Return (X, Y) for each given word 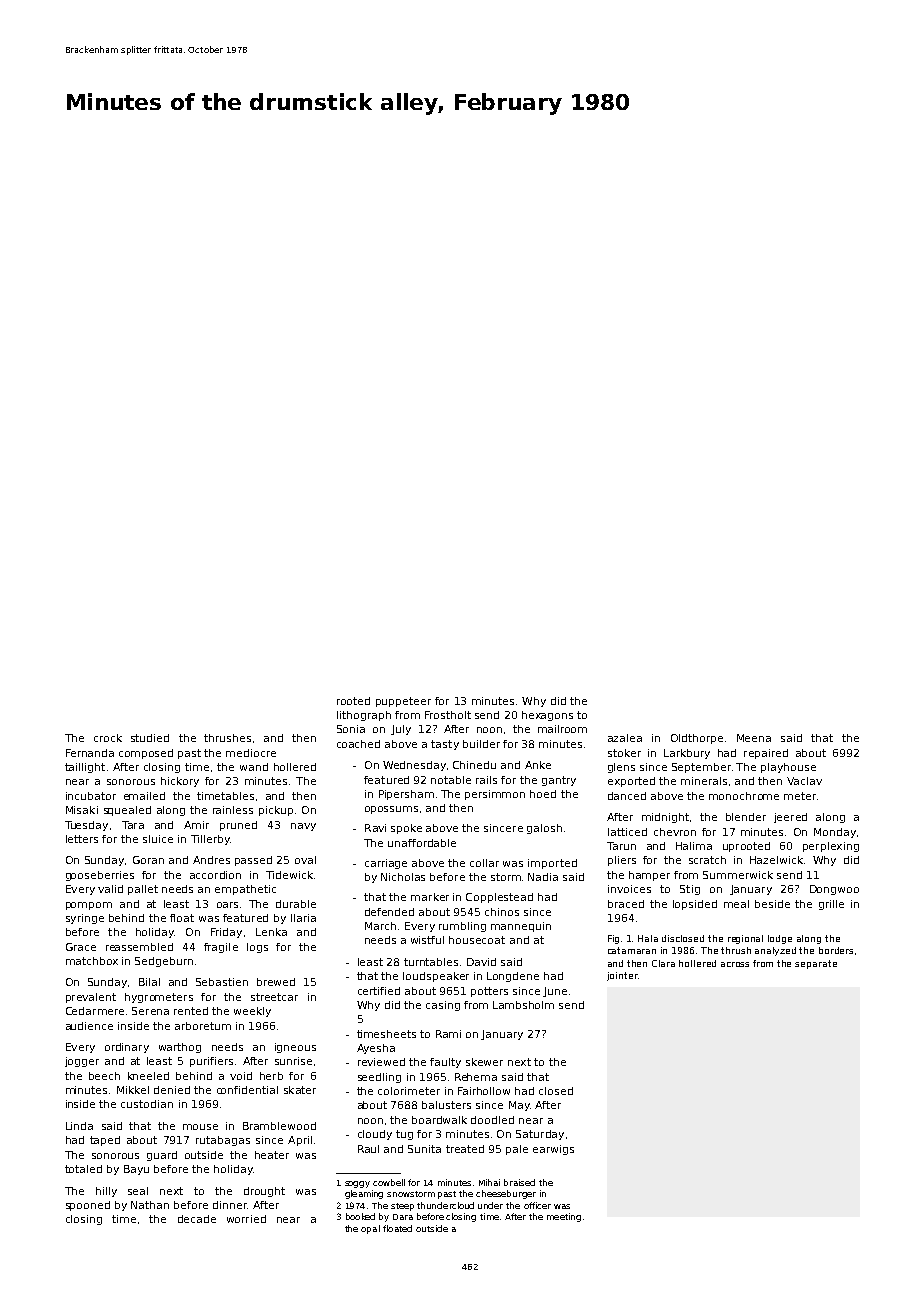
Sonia (351, 729)
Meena (754, 738)
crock (108, 738)
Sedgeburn (164, 962)
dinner (230, 1205)
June (555, 992)
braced (626, 904)
